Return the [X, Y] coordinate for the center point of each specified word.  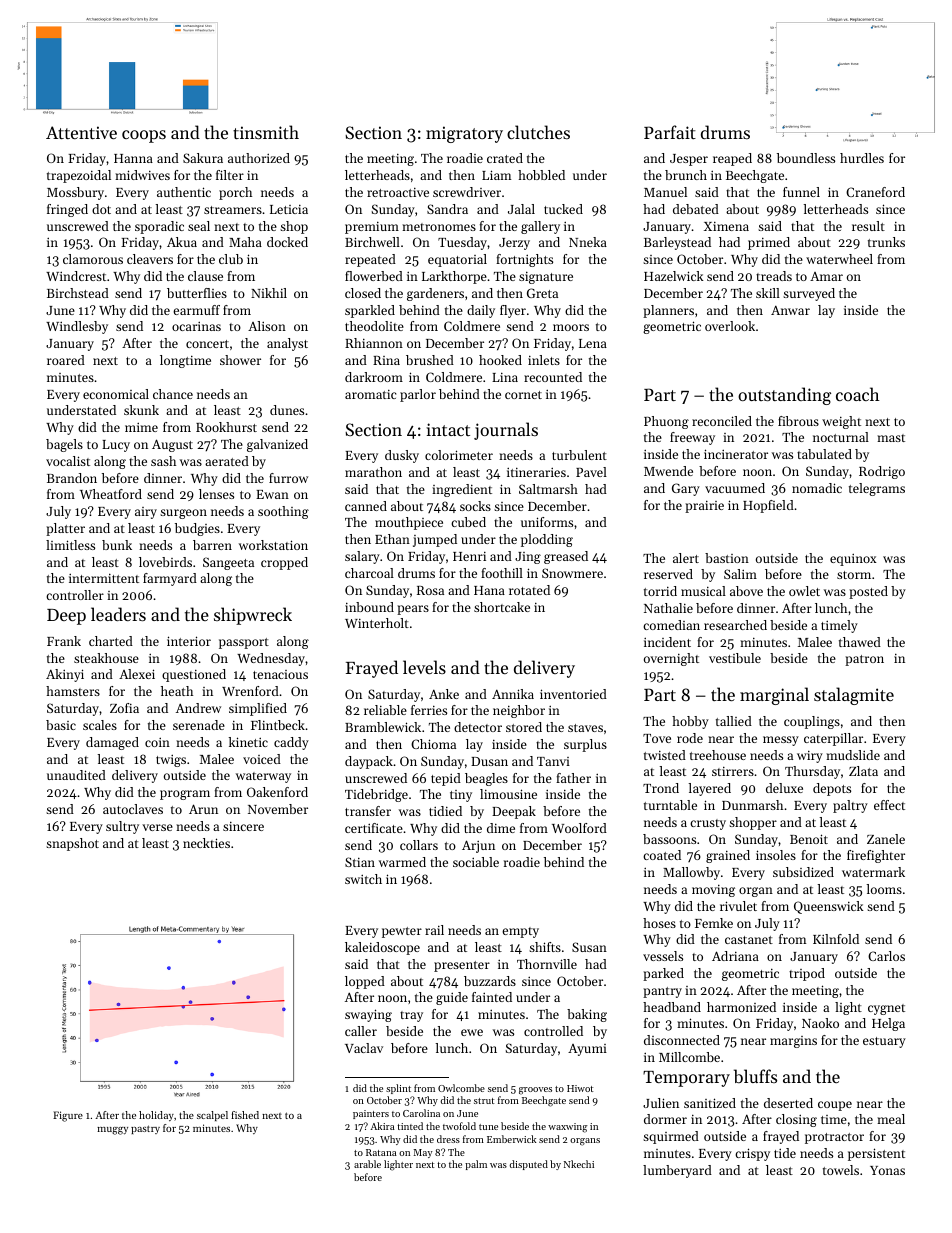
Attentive [81, 132]
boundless [806, 158]
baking [587, 1015]
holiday [156, 1116]
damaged [112, 743]
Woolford [579, 828]
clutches [538, 132]
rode [690, 738]
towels [841, 1170]
